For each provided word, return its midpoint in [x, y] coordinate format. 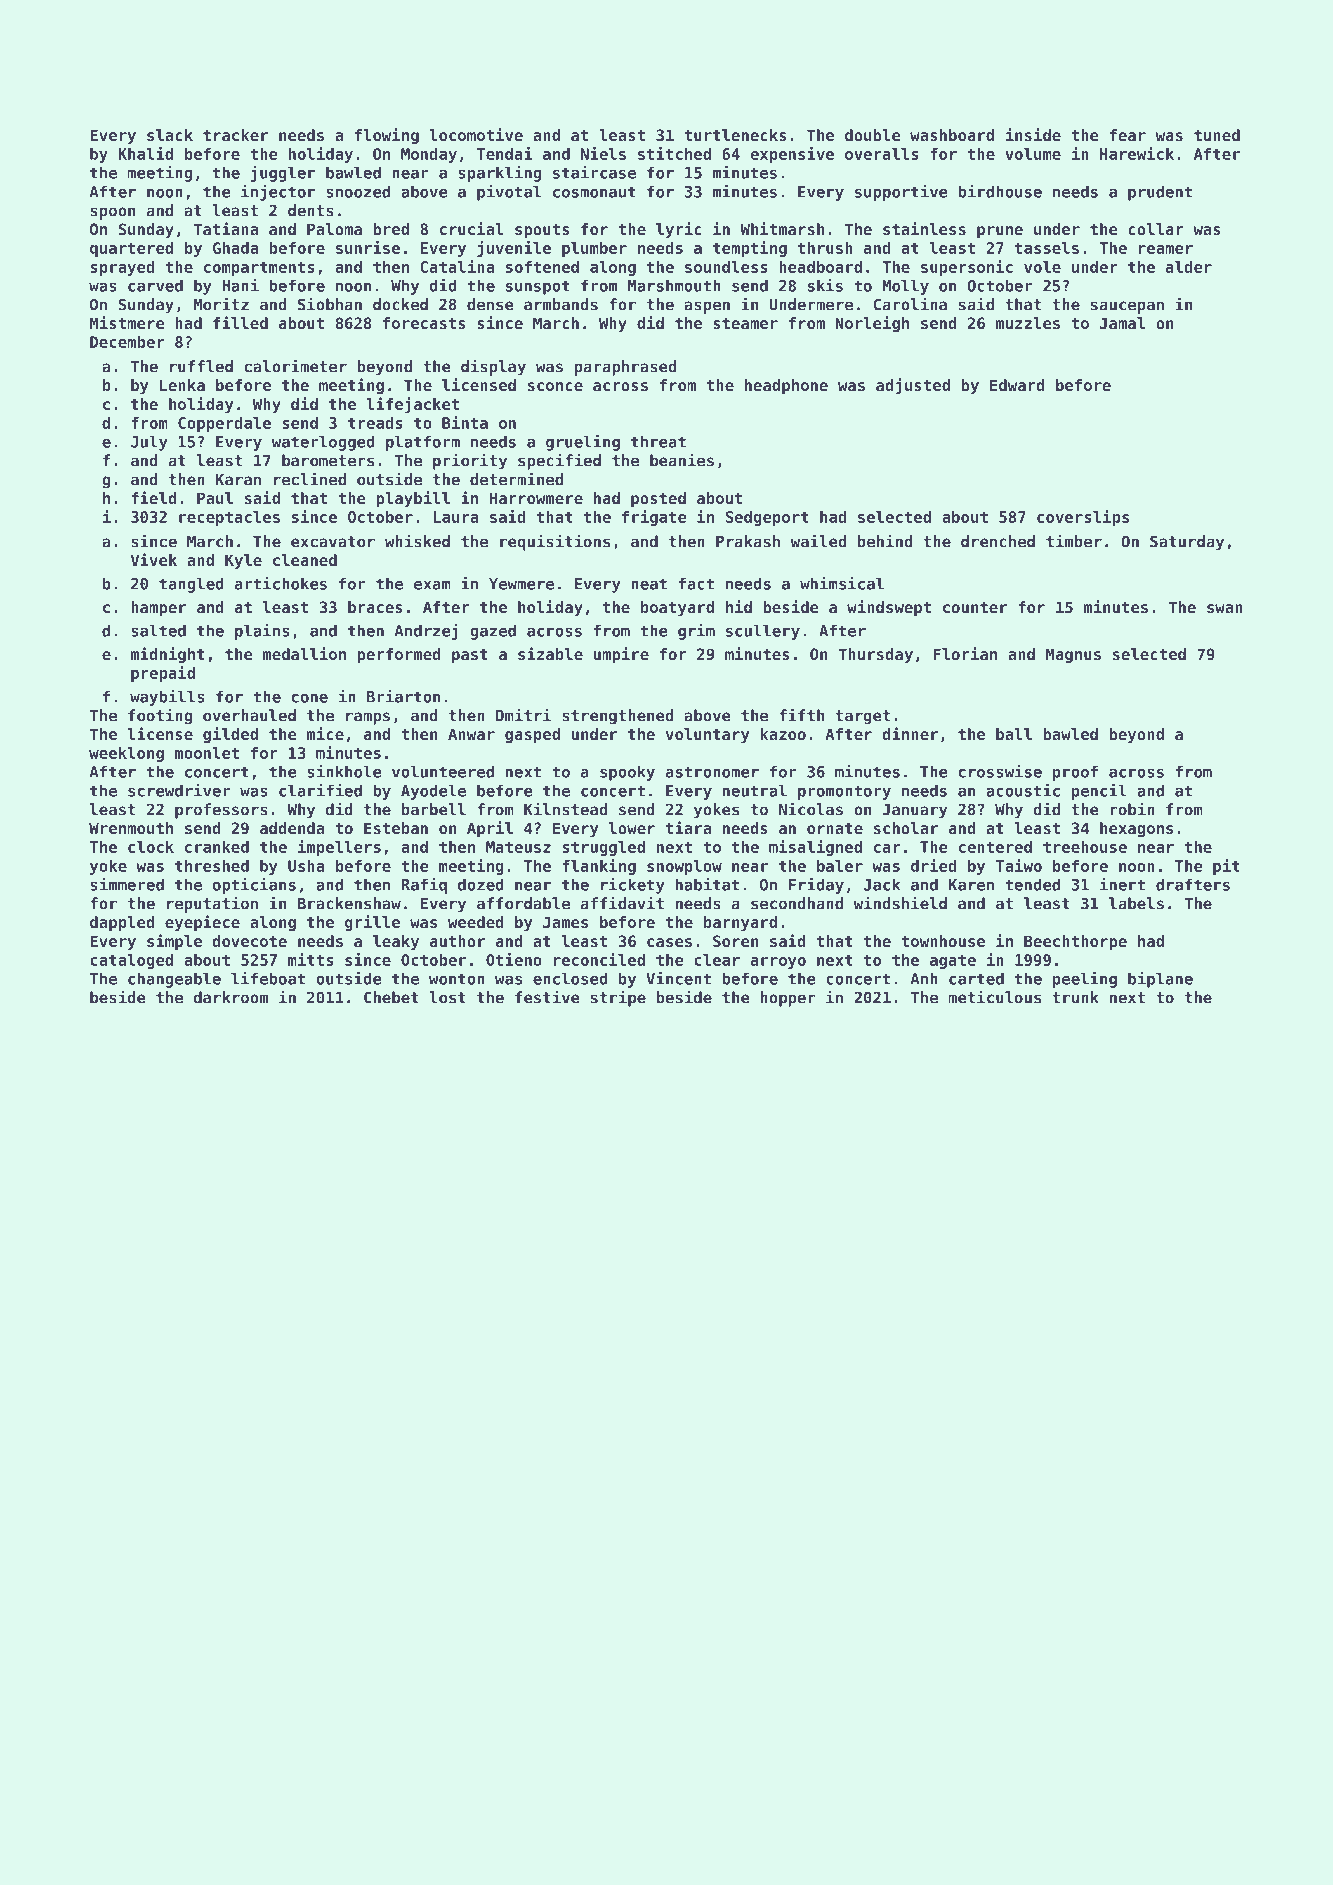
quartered [131, 249]
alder [1189, 267]
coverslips [1083, 518]
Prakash [748, 541]
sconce [555, 386]
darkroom [231, 997]
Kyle [243, 562]
